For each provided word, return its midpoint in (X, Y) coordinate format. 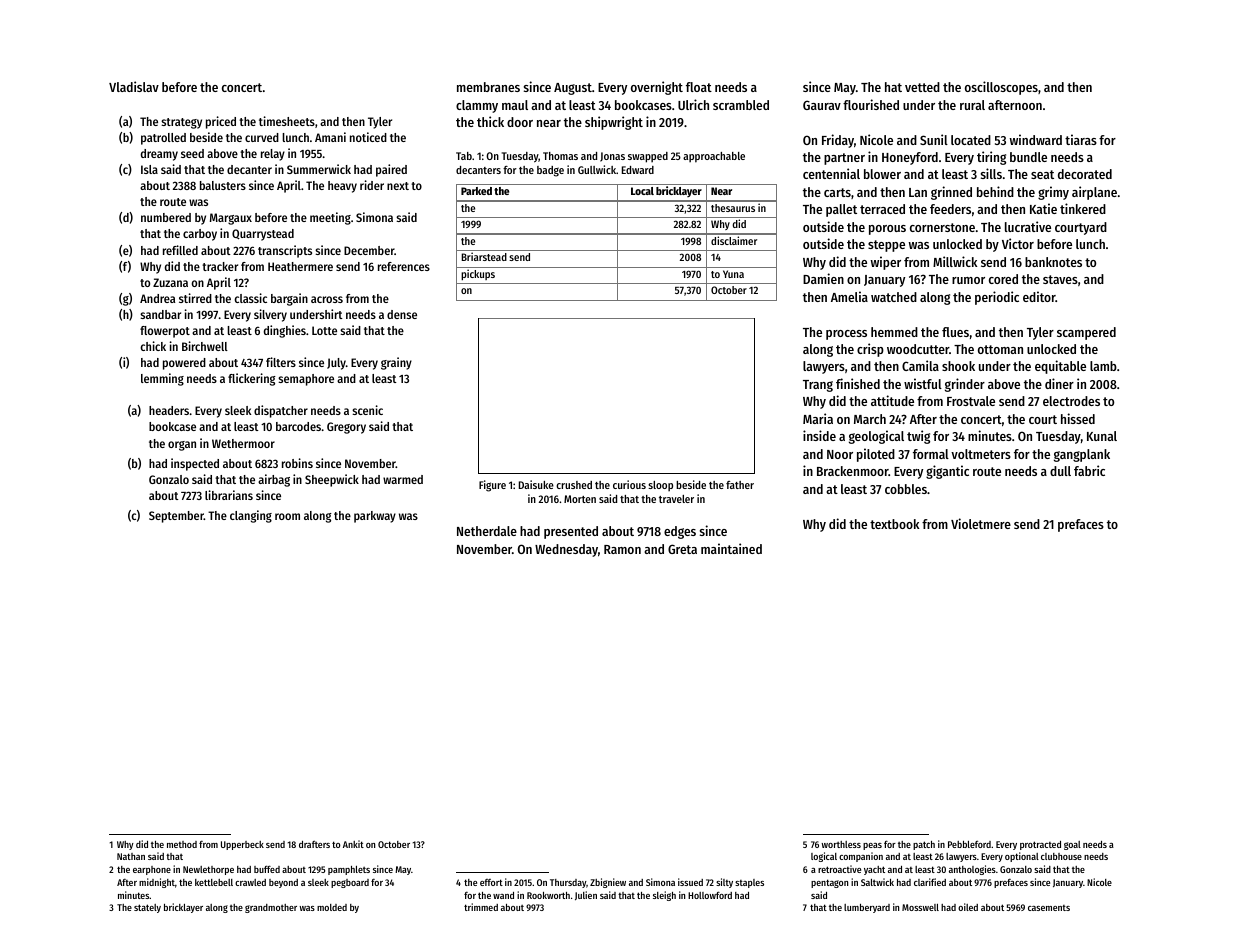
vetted (922, 87)
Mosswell (920, 907)
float (699, 87)
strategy (181, 123)
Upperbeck (242, 845)
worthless (841, 844)
